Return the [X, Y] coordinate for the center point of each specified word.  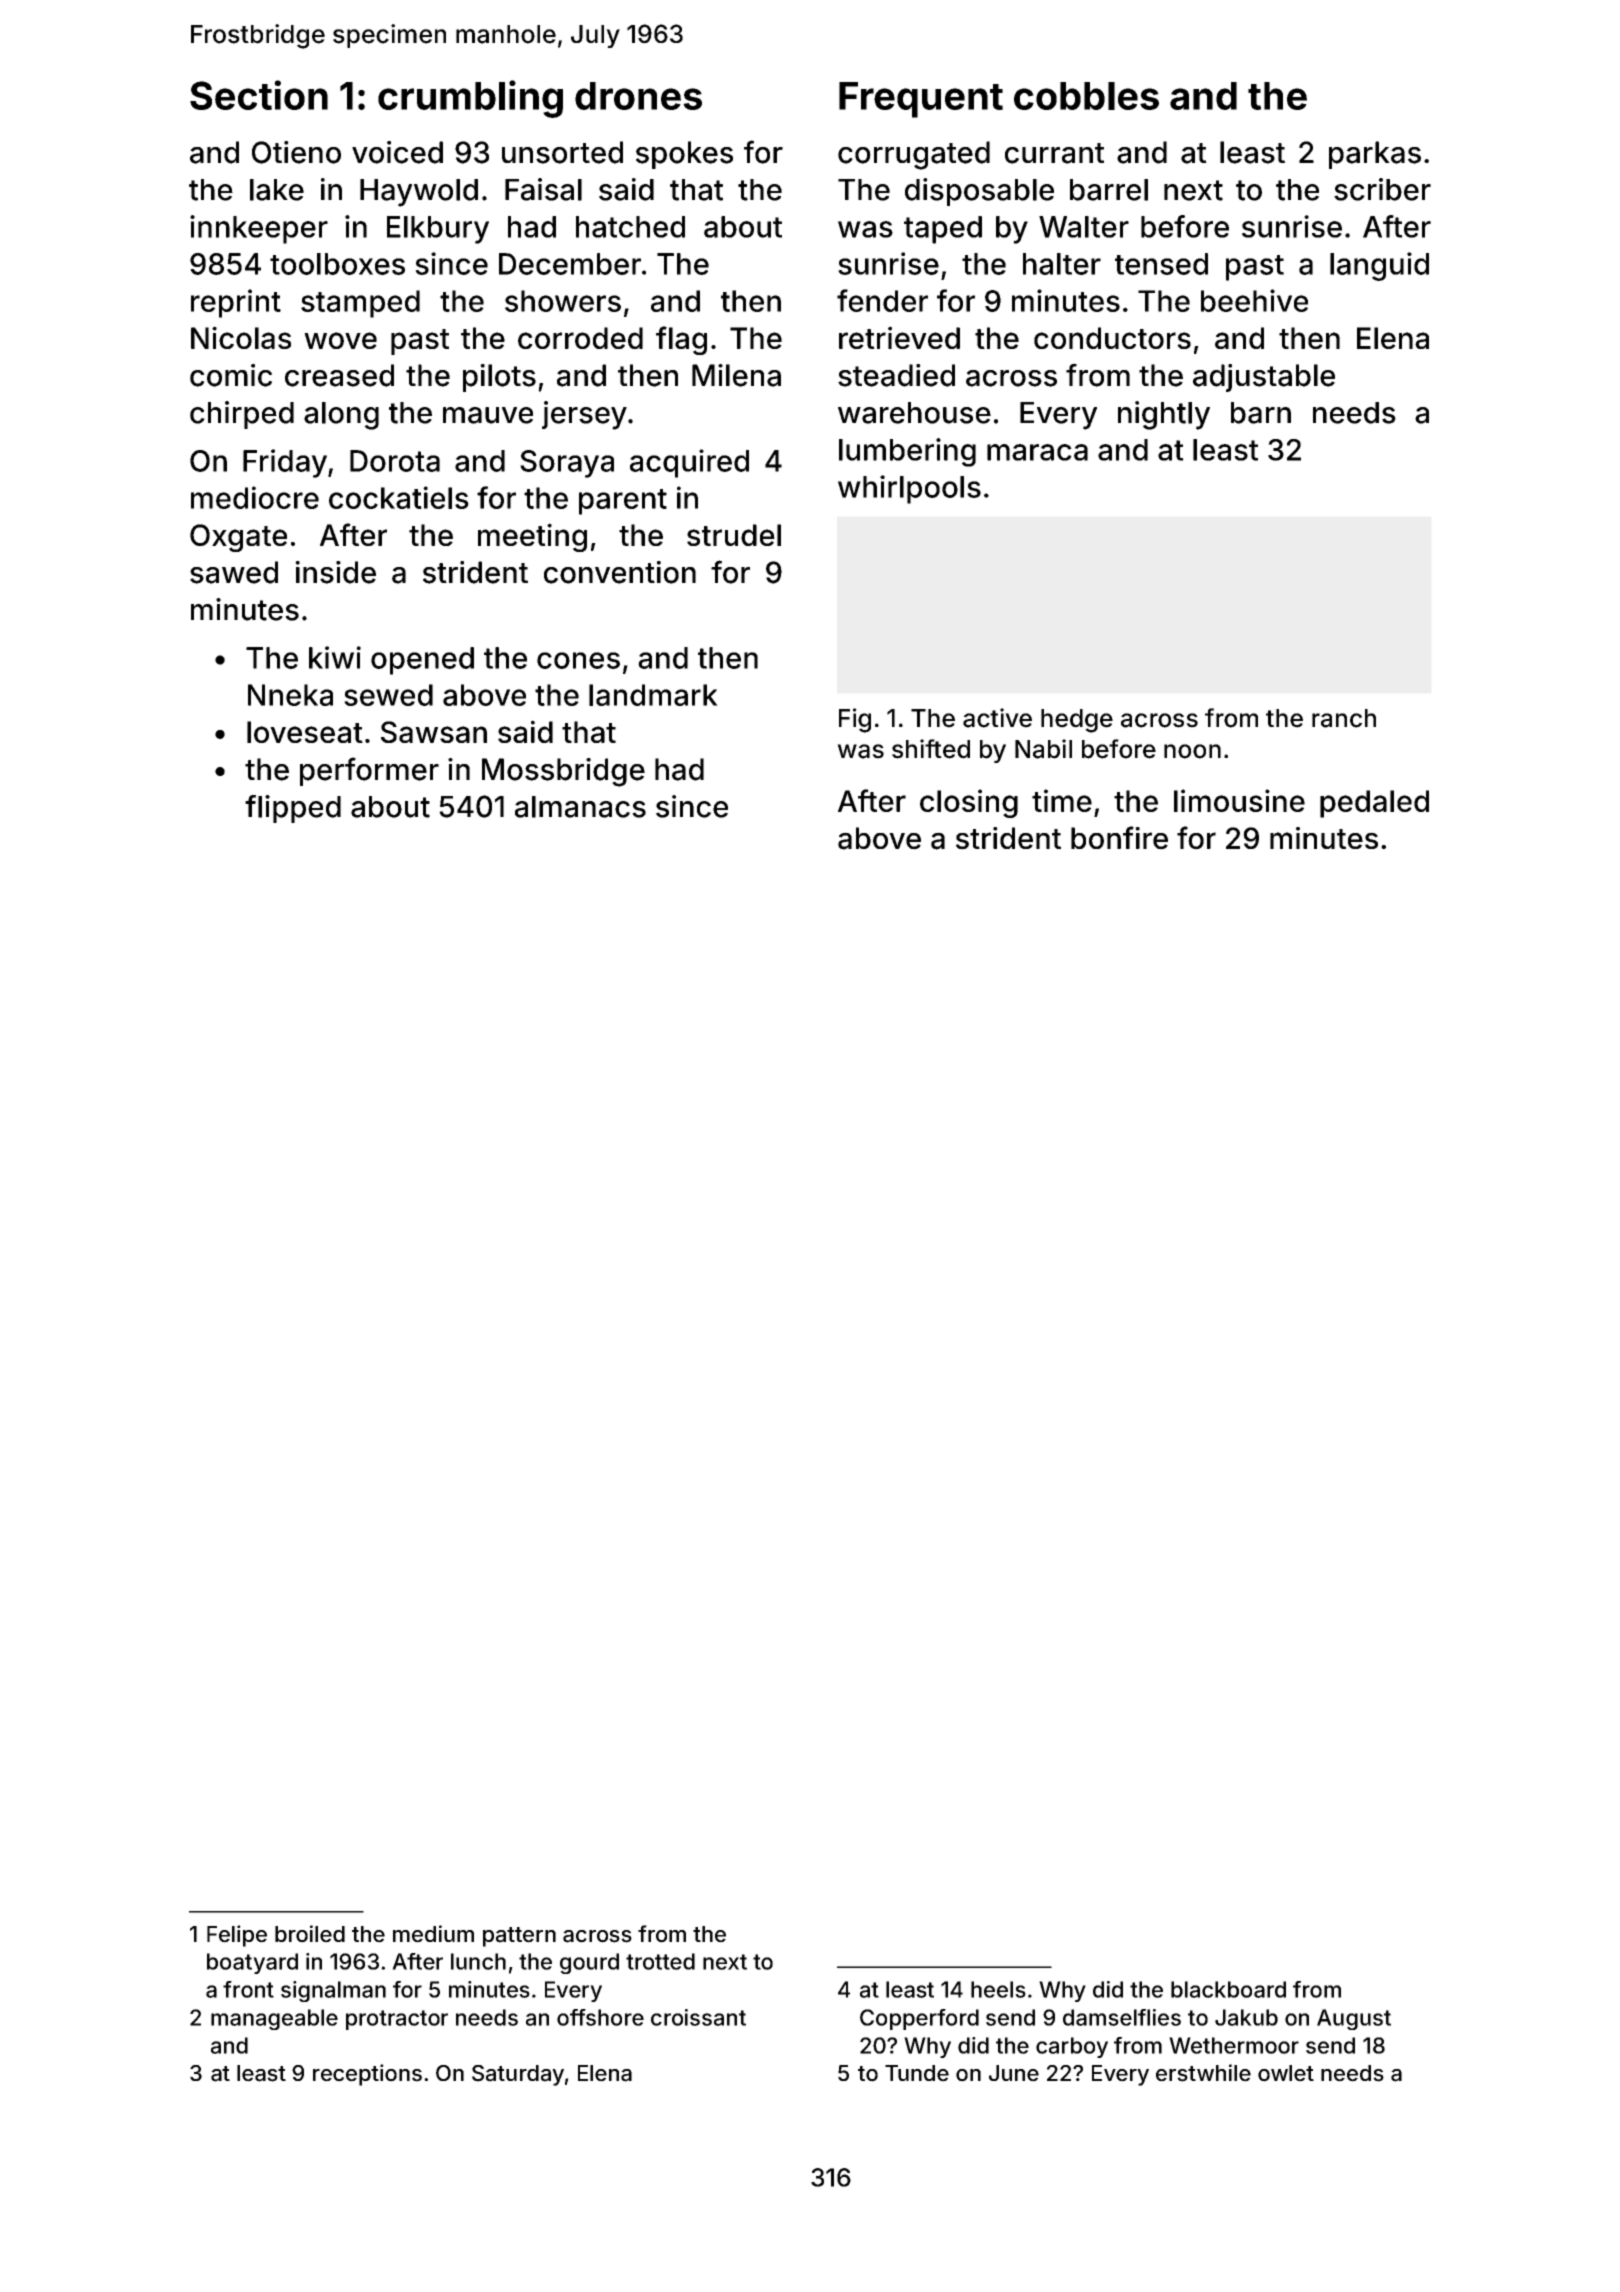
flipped [293, 809]
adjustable [1264, 378]
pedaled [1374, 804]
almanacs [580, 807]
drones [638, 96]
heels [998, 1989]
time [1062, 800]
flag [681, 340]
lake [277, 190]
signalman [333, 1991]
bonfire [1119, 838]
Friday [285, 463]
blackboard [1228, 1989]
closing [969, 803]
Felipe [237, 1936]
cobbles [1086, 96]
